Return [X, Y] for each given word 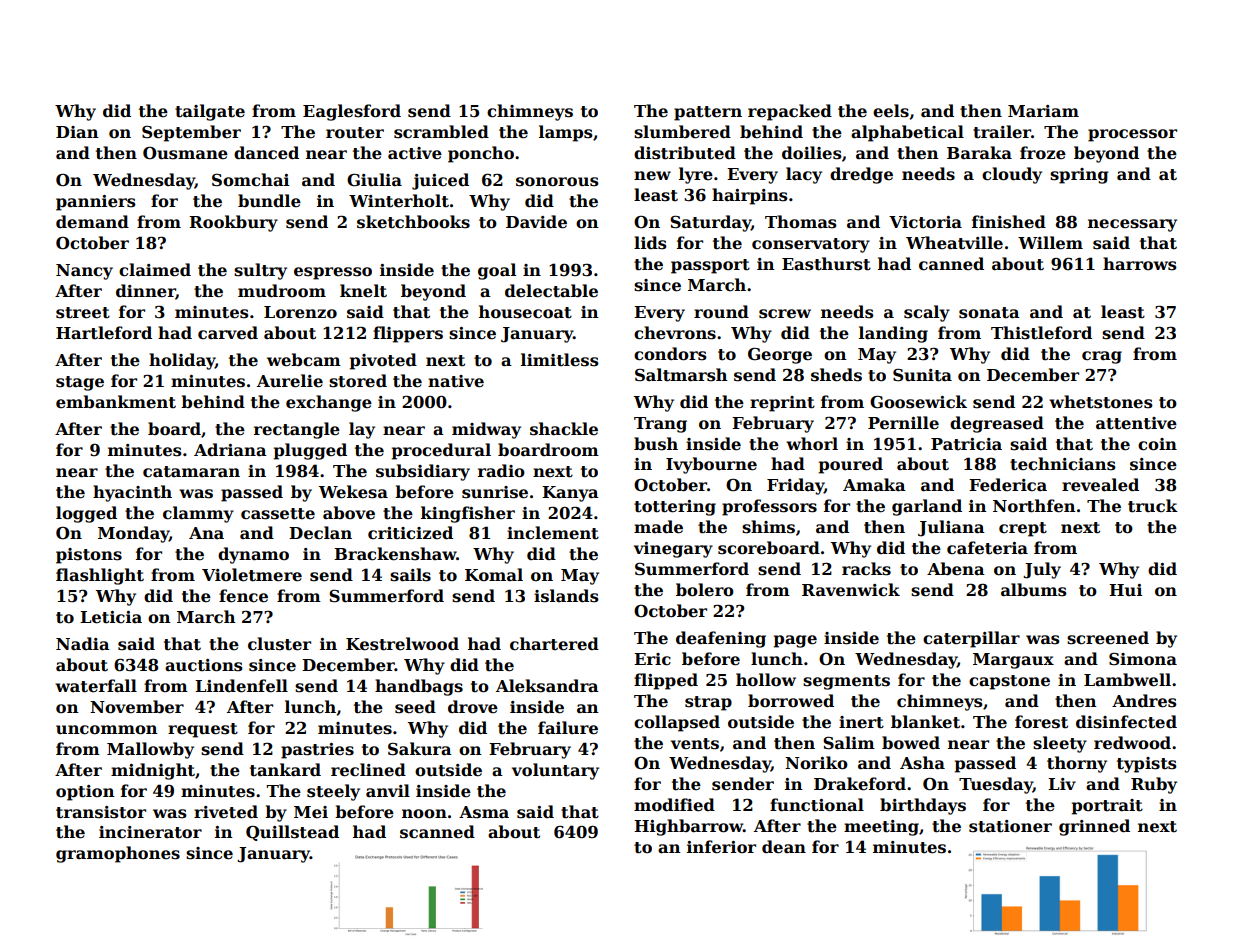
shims [768, 527]
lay [362, 430]
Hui [1125, 590]
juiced [440, 181]
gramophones [118, 854]
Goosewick [918, 402]
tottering [675, 508]
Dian [77, 132]
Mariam [1043, 111]
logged [86, 514]
